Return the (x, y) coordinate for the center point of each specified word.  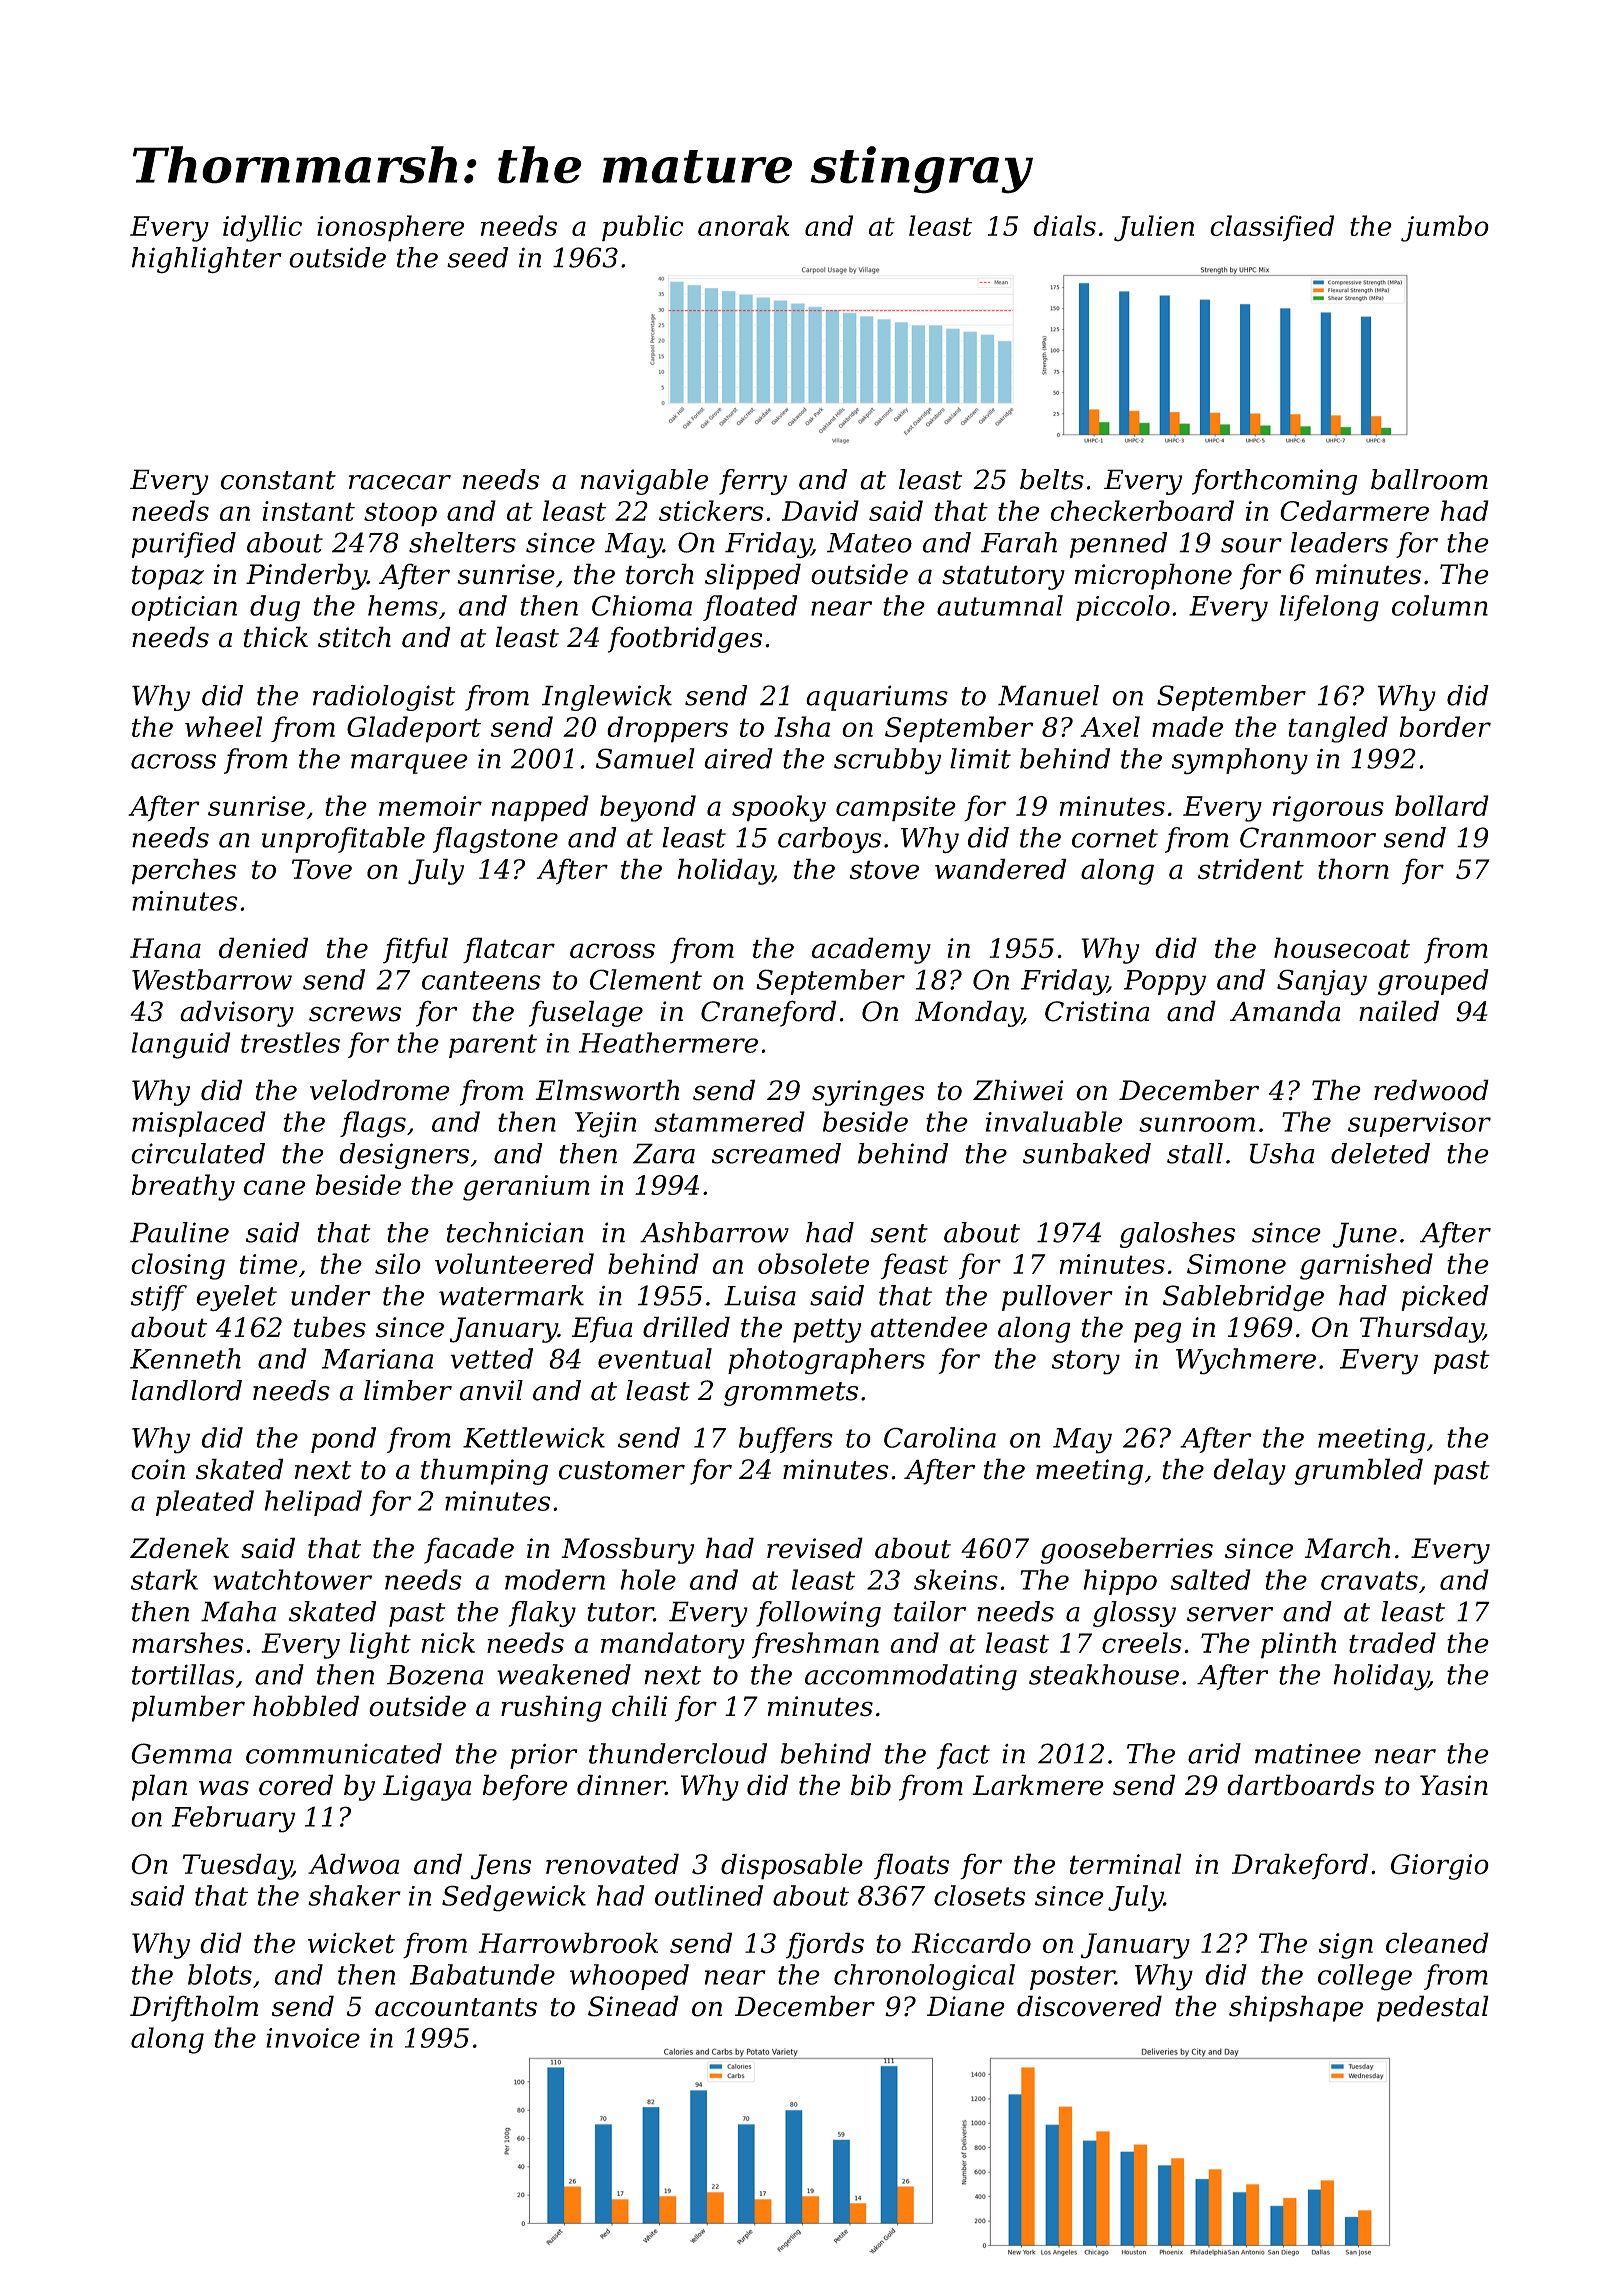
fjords (825, 1945)
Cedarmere (1354, 510)
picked (1445, 1298)
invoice (313, 2038)
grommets (791, 1394)
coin (158, 1469)
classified (1272, 228)
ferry (753, 482)
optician (184, 608)
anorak (743, 225)
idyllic (262, 228)
